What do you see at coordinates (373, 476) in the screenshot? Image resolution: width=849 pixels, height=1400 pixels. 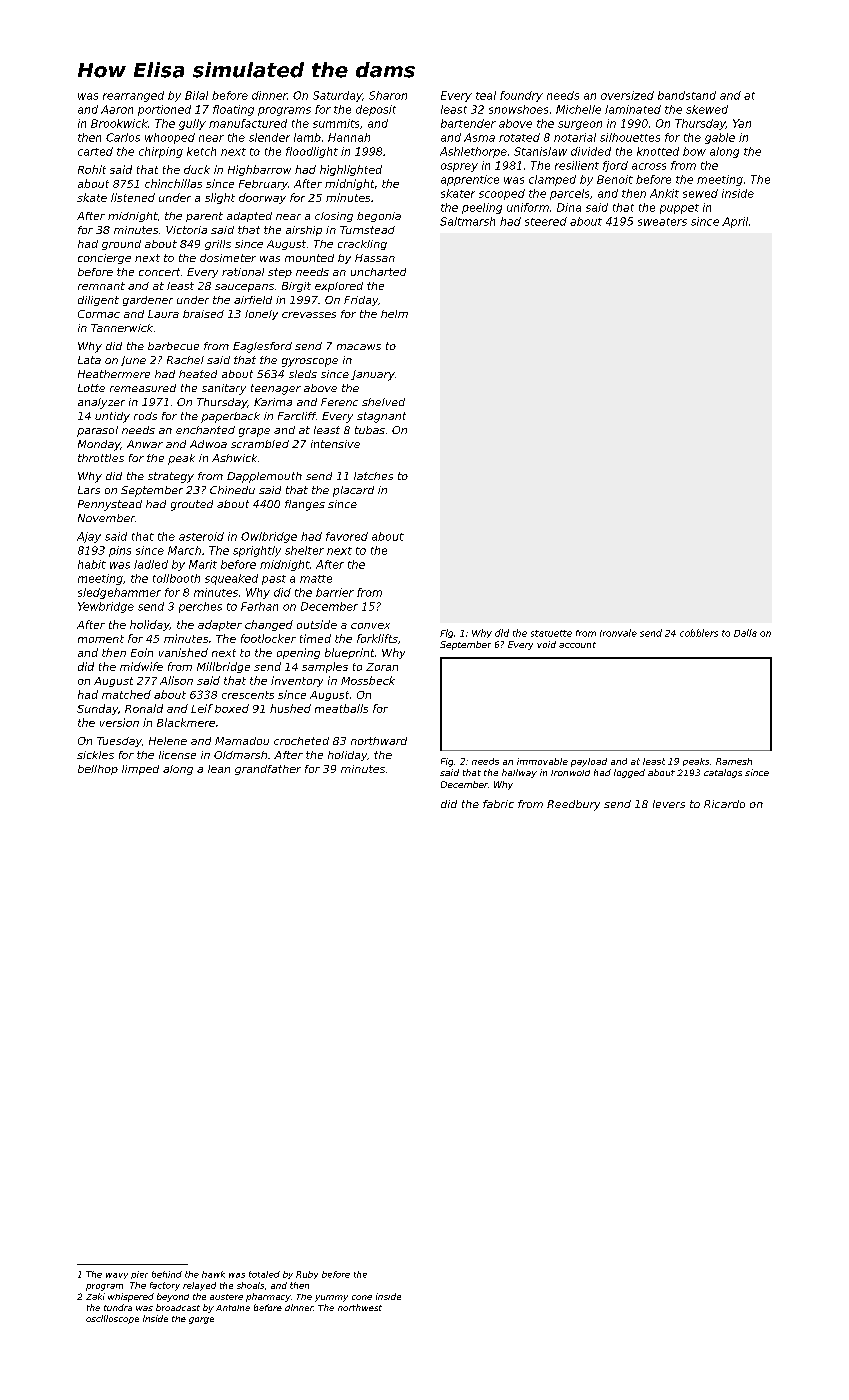 I see `latches` at bounding box center [373, 476].
